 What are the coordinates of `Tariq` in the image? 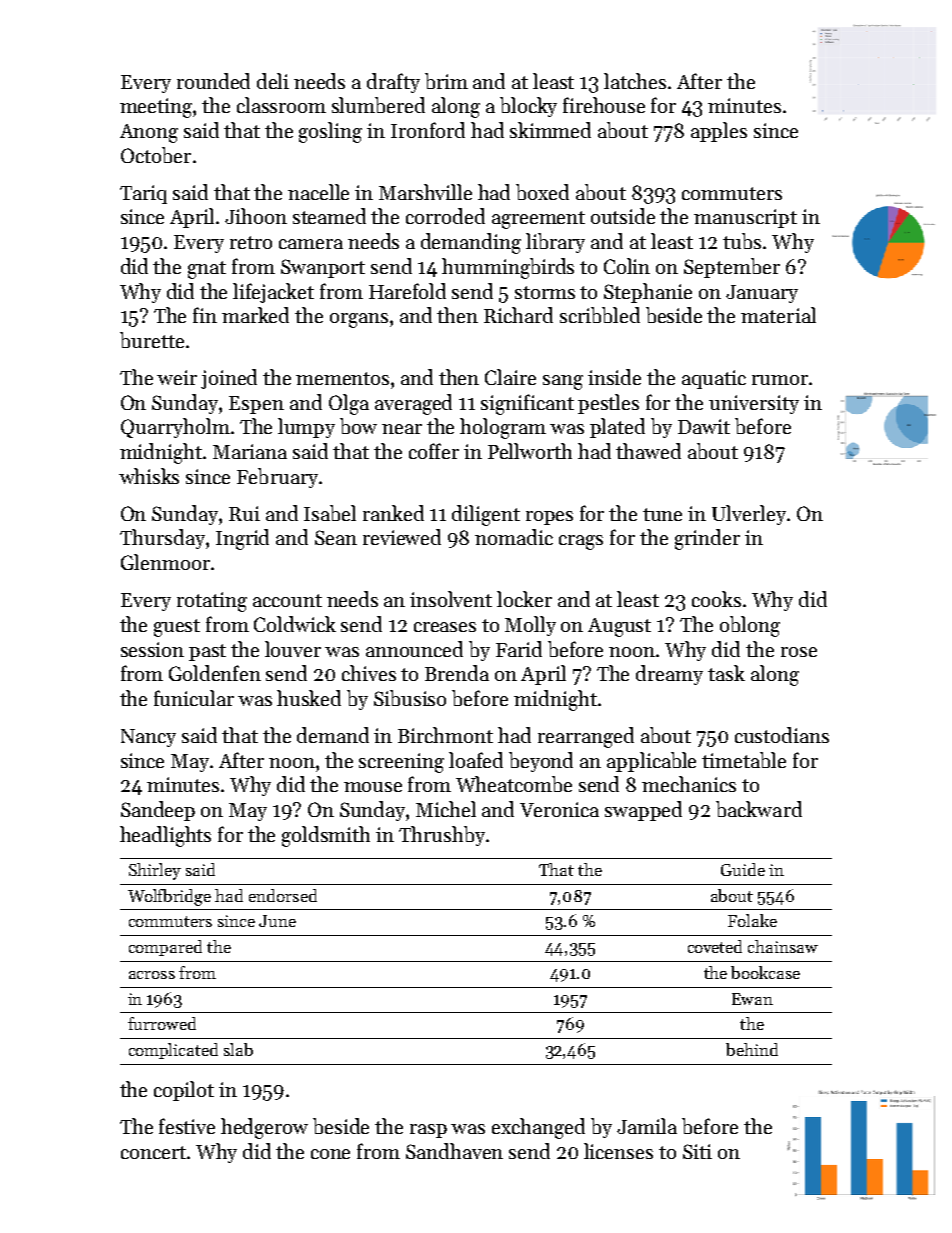 It's located at (143, 194).
